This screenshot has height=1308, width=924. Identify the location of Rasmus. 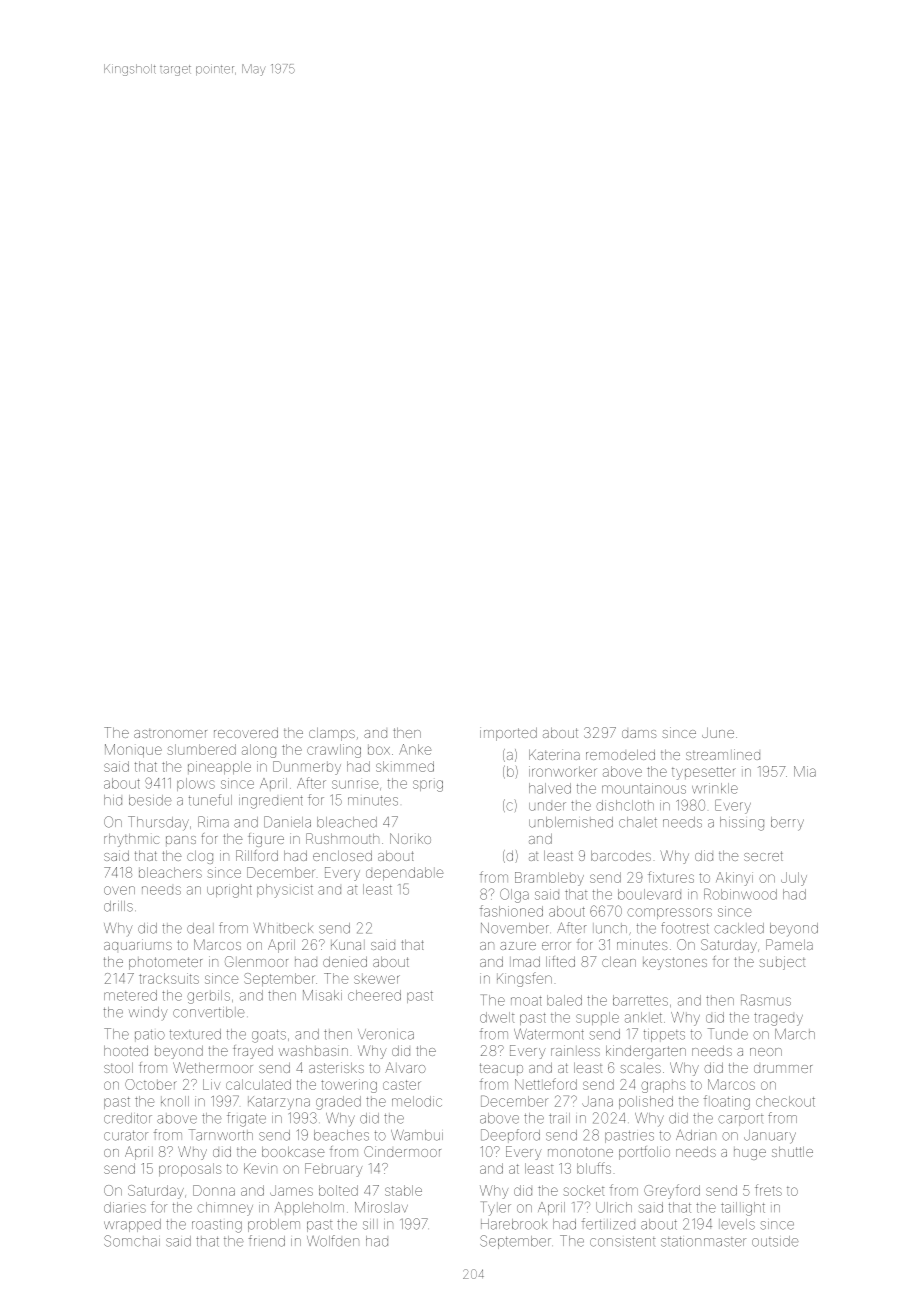
(766, 1000).
